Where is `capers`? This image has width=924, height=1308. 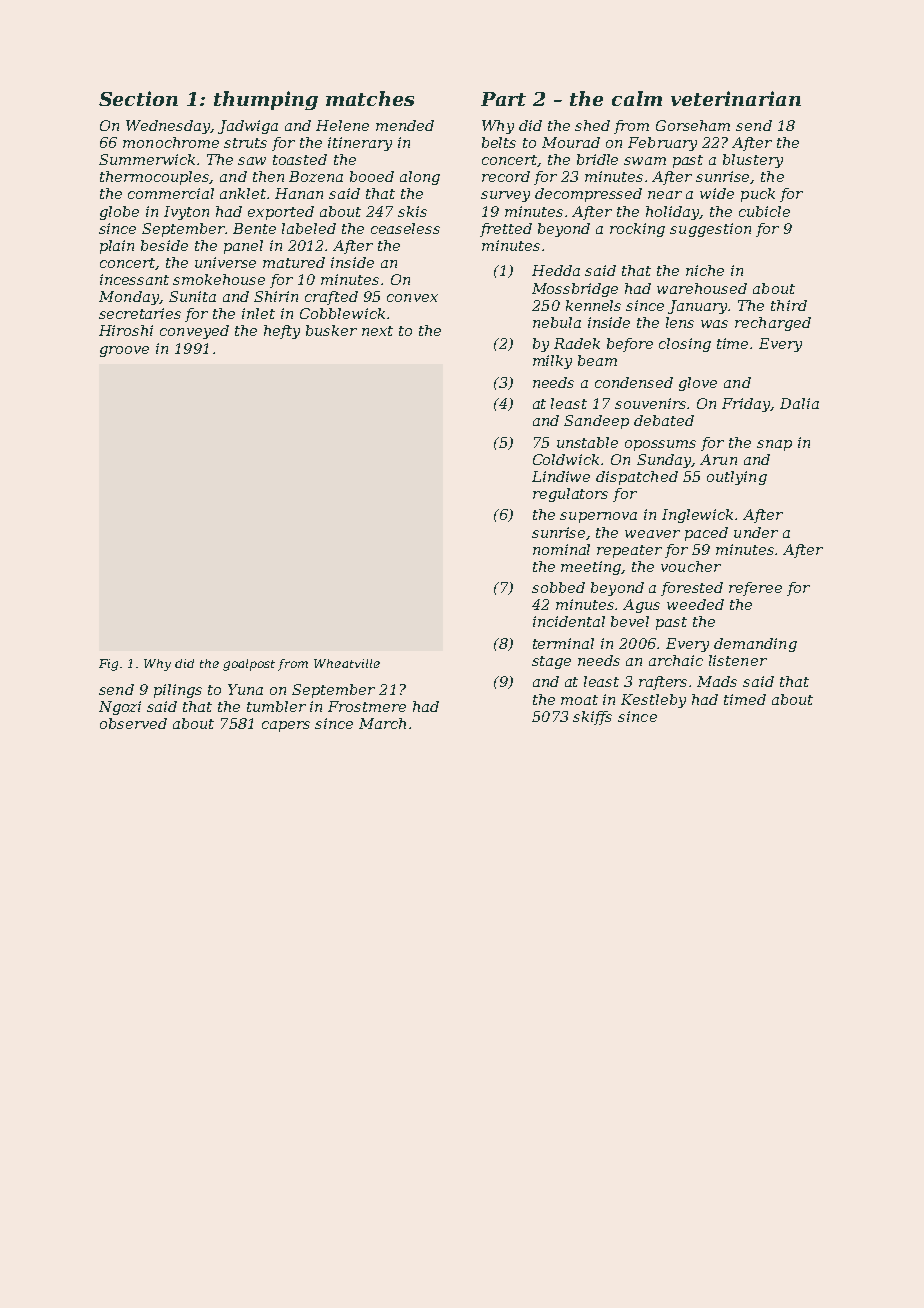
capers is located at coordinates (286, 726).
